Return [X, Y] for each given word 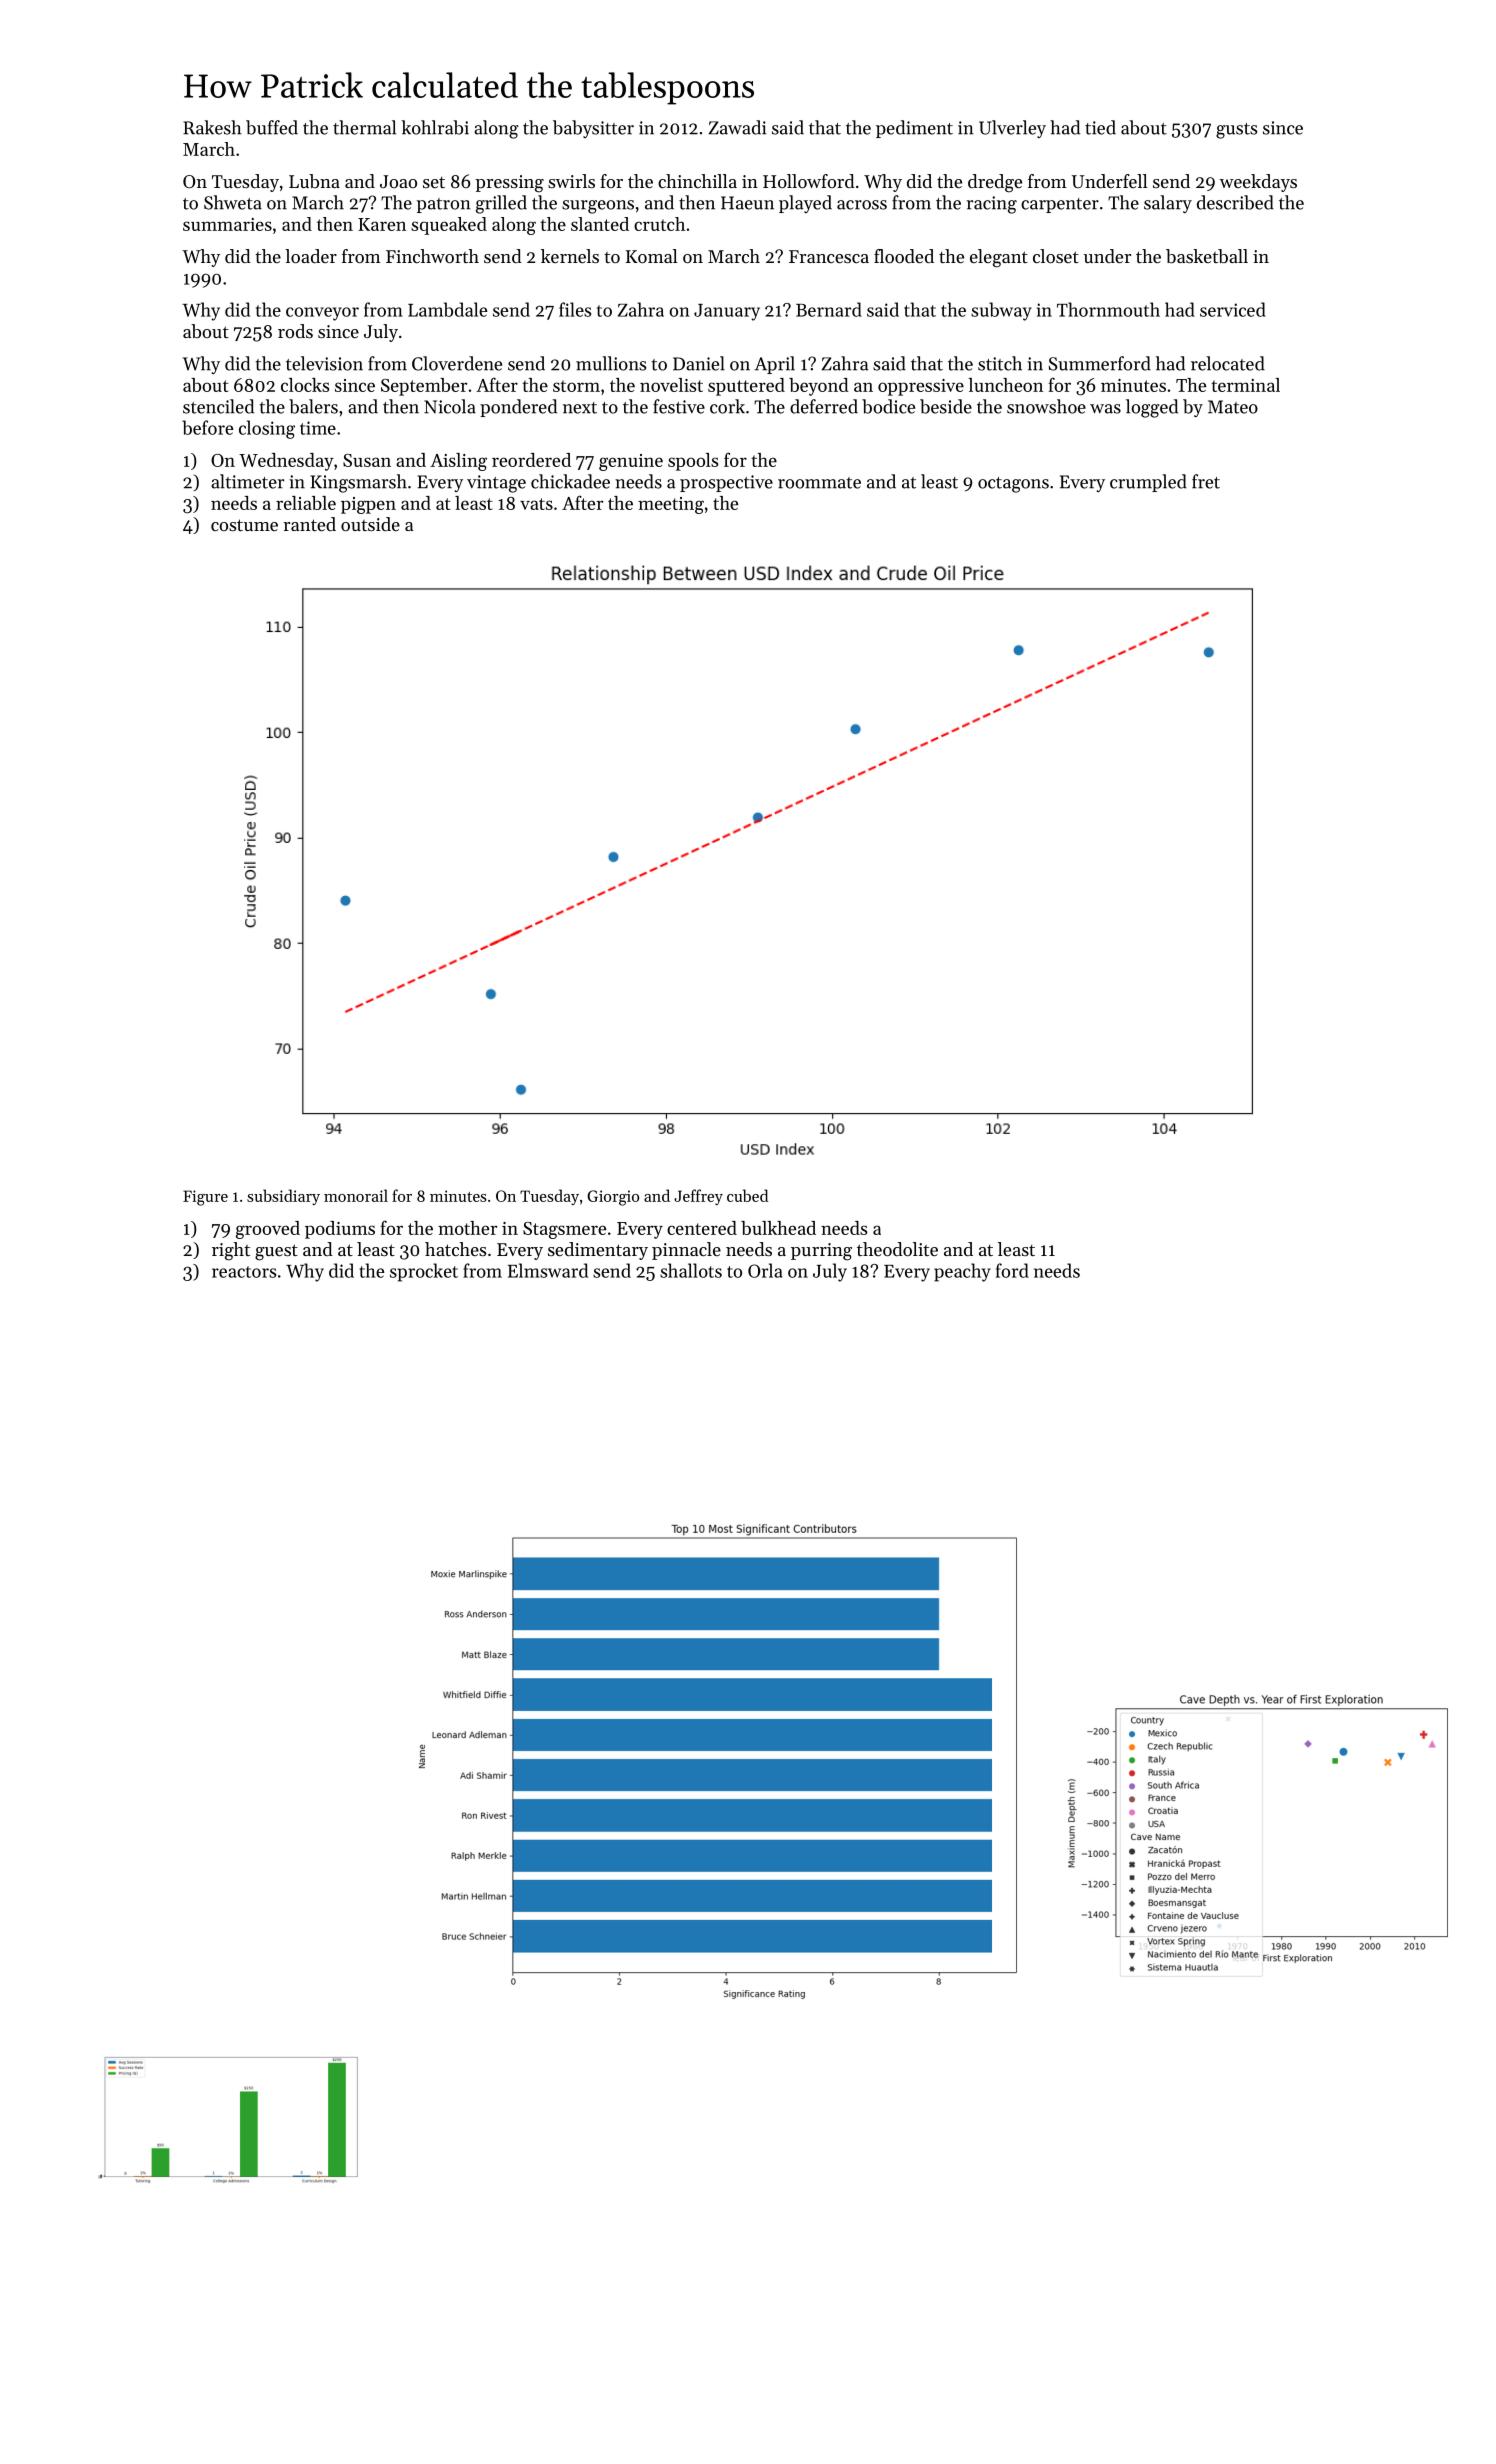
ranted [309, 524]
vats [536, 504]
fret [1206, 481]
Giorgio [613, 1198]
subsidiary [283, 1197]
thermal [364, 127]
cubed [747, 1195]
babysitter [593, 129]
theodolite [897, 1249]
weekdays [1258, 183]
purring [821, 1252]
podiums [340, 1230]
